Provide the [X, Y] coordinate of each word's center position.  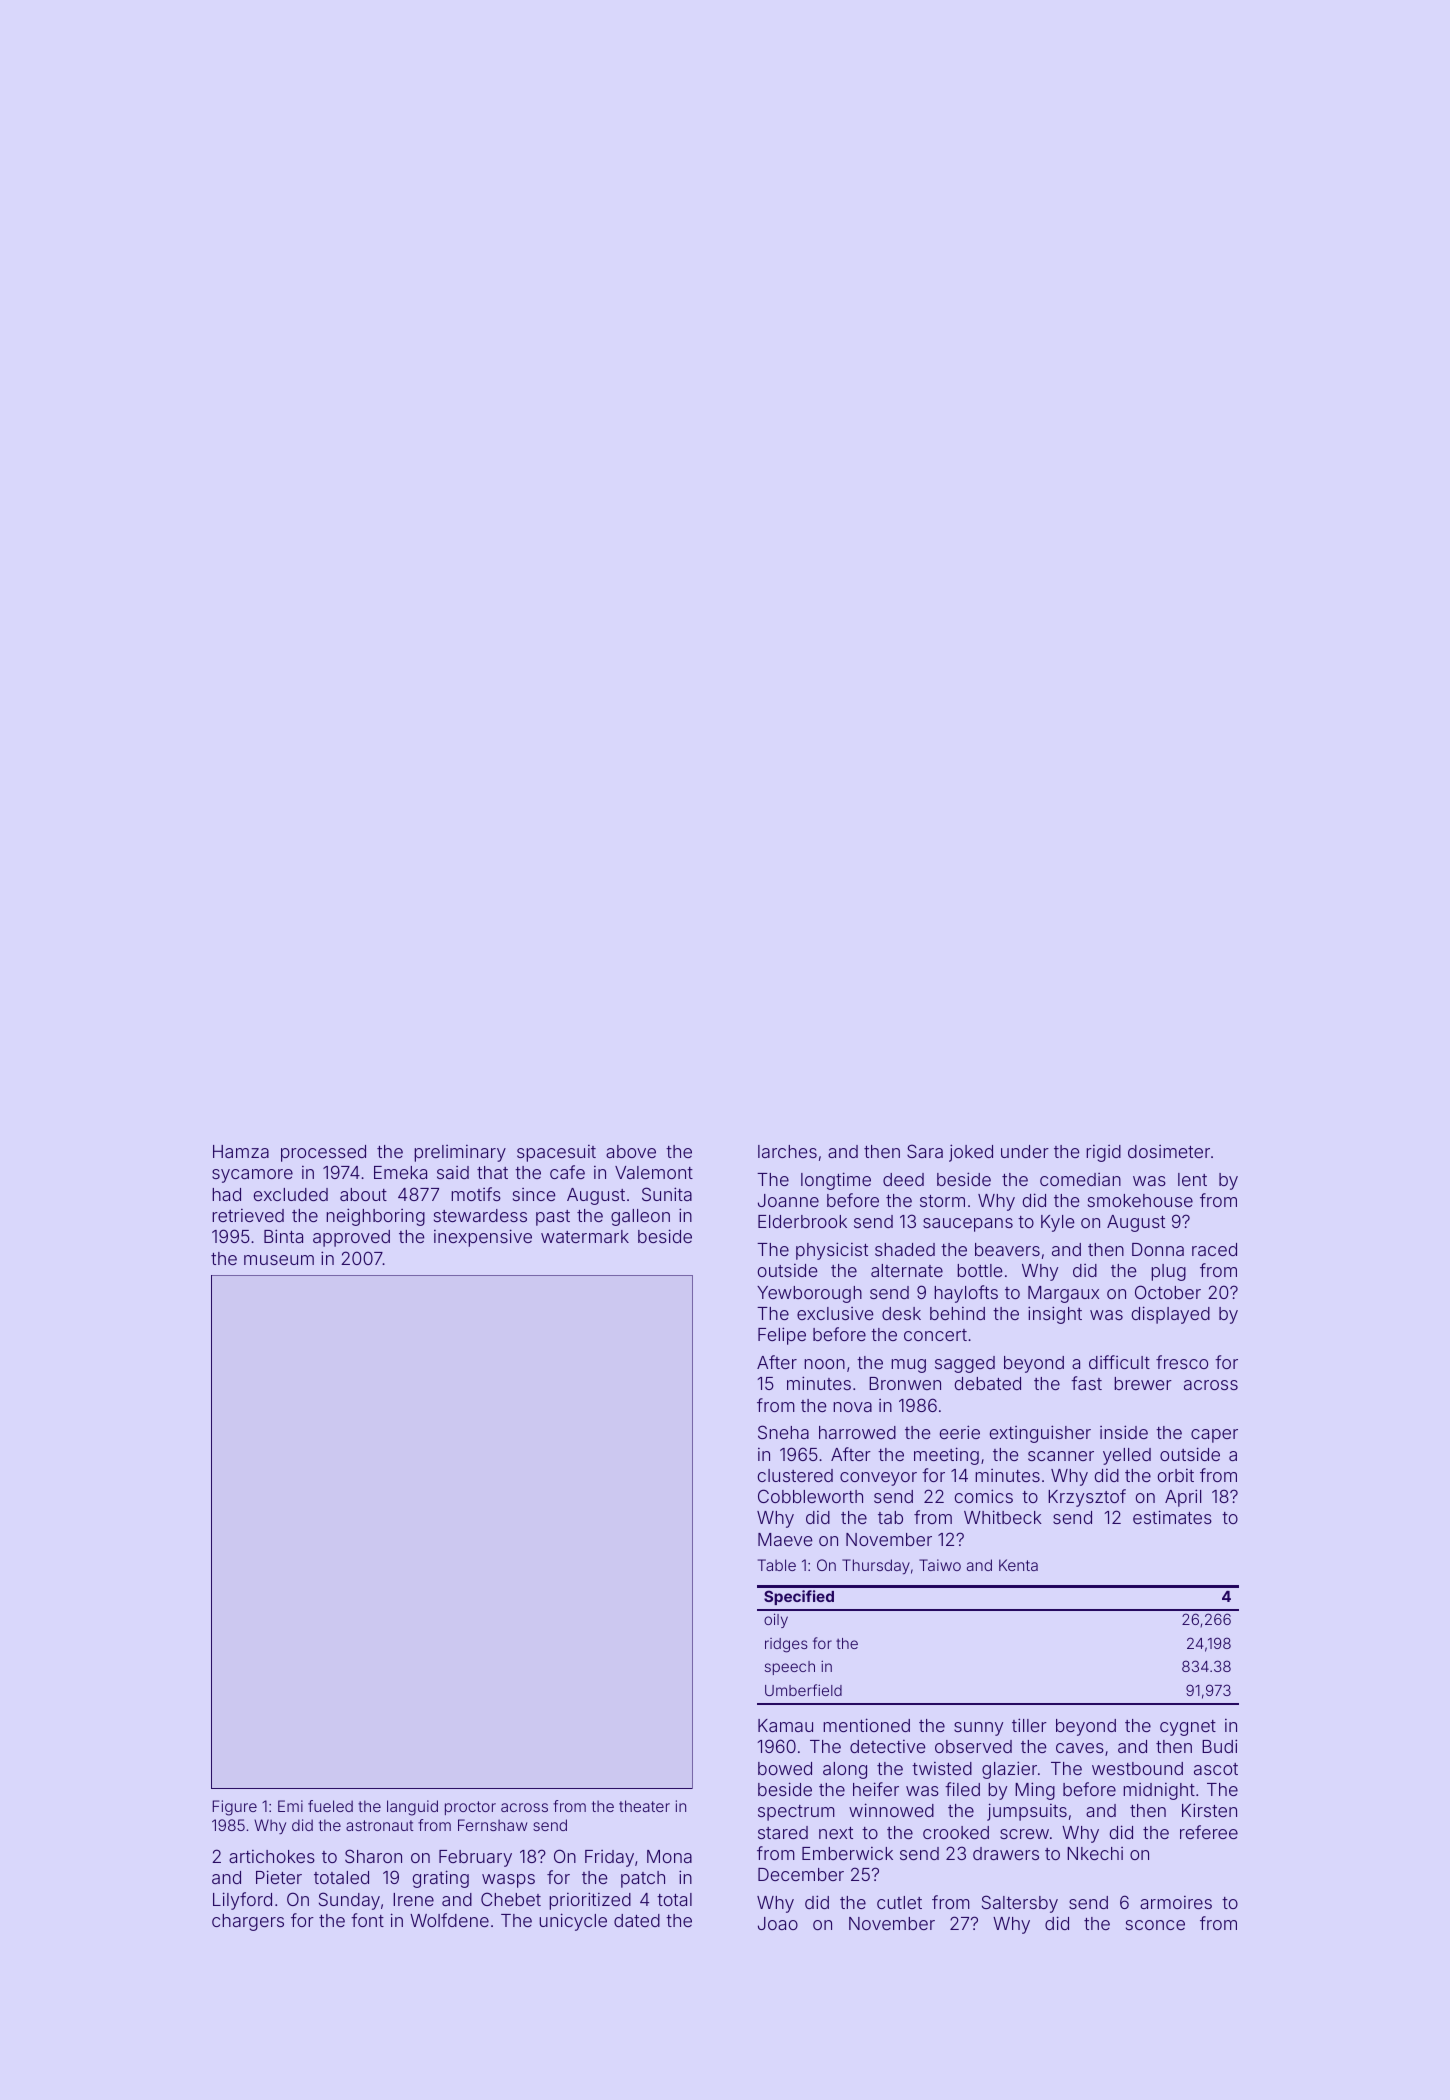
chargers [248, 1922]
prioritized [590, 1901]
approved [351, 1238]
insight [1055, 1315]
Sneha [783, 1432]
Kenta [1018, 1565]
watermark [585, 1236]
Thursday [876, 1567]
